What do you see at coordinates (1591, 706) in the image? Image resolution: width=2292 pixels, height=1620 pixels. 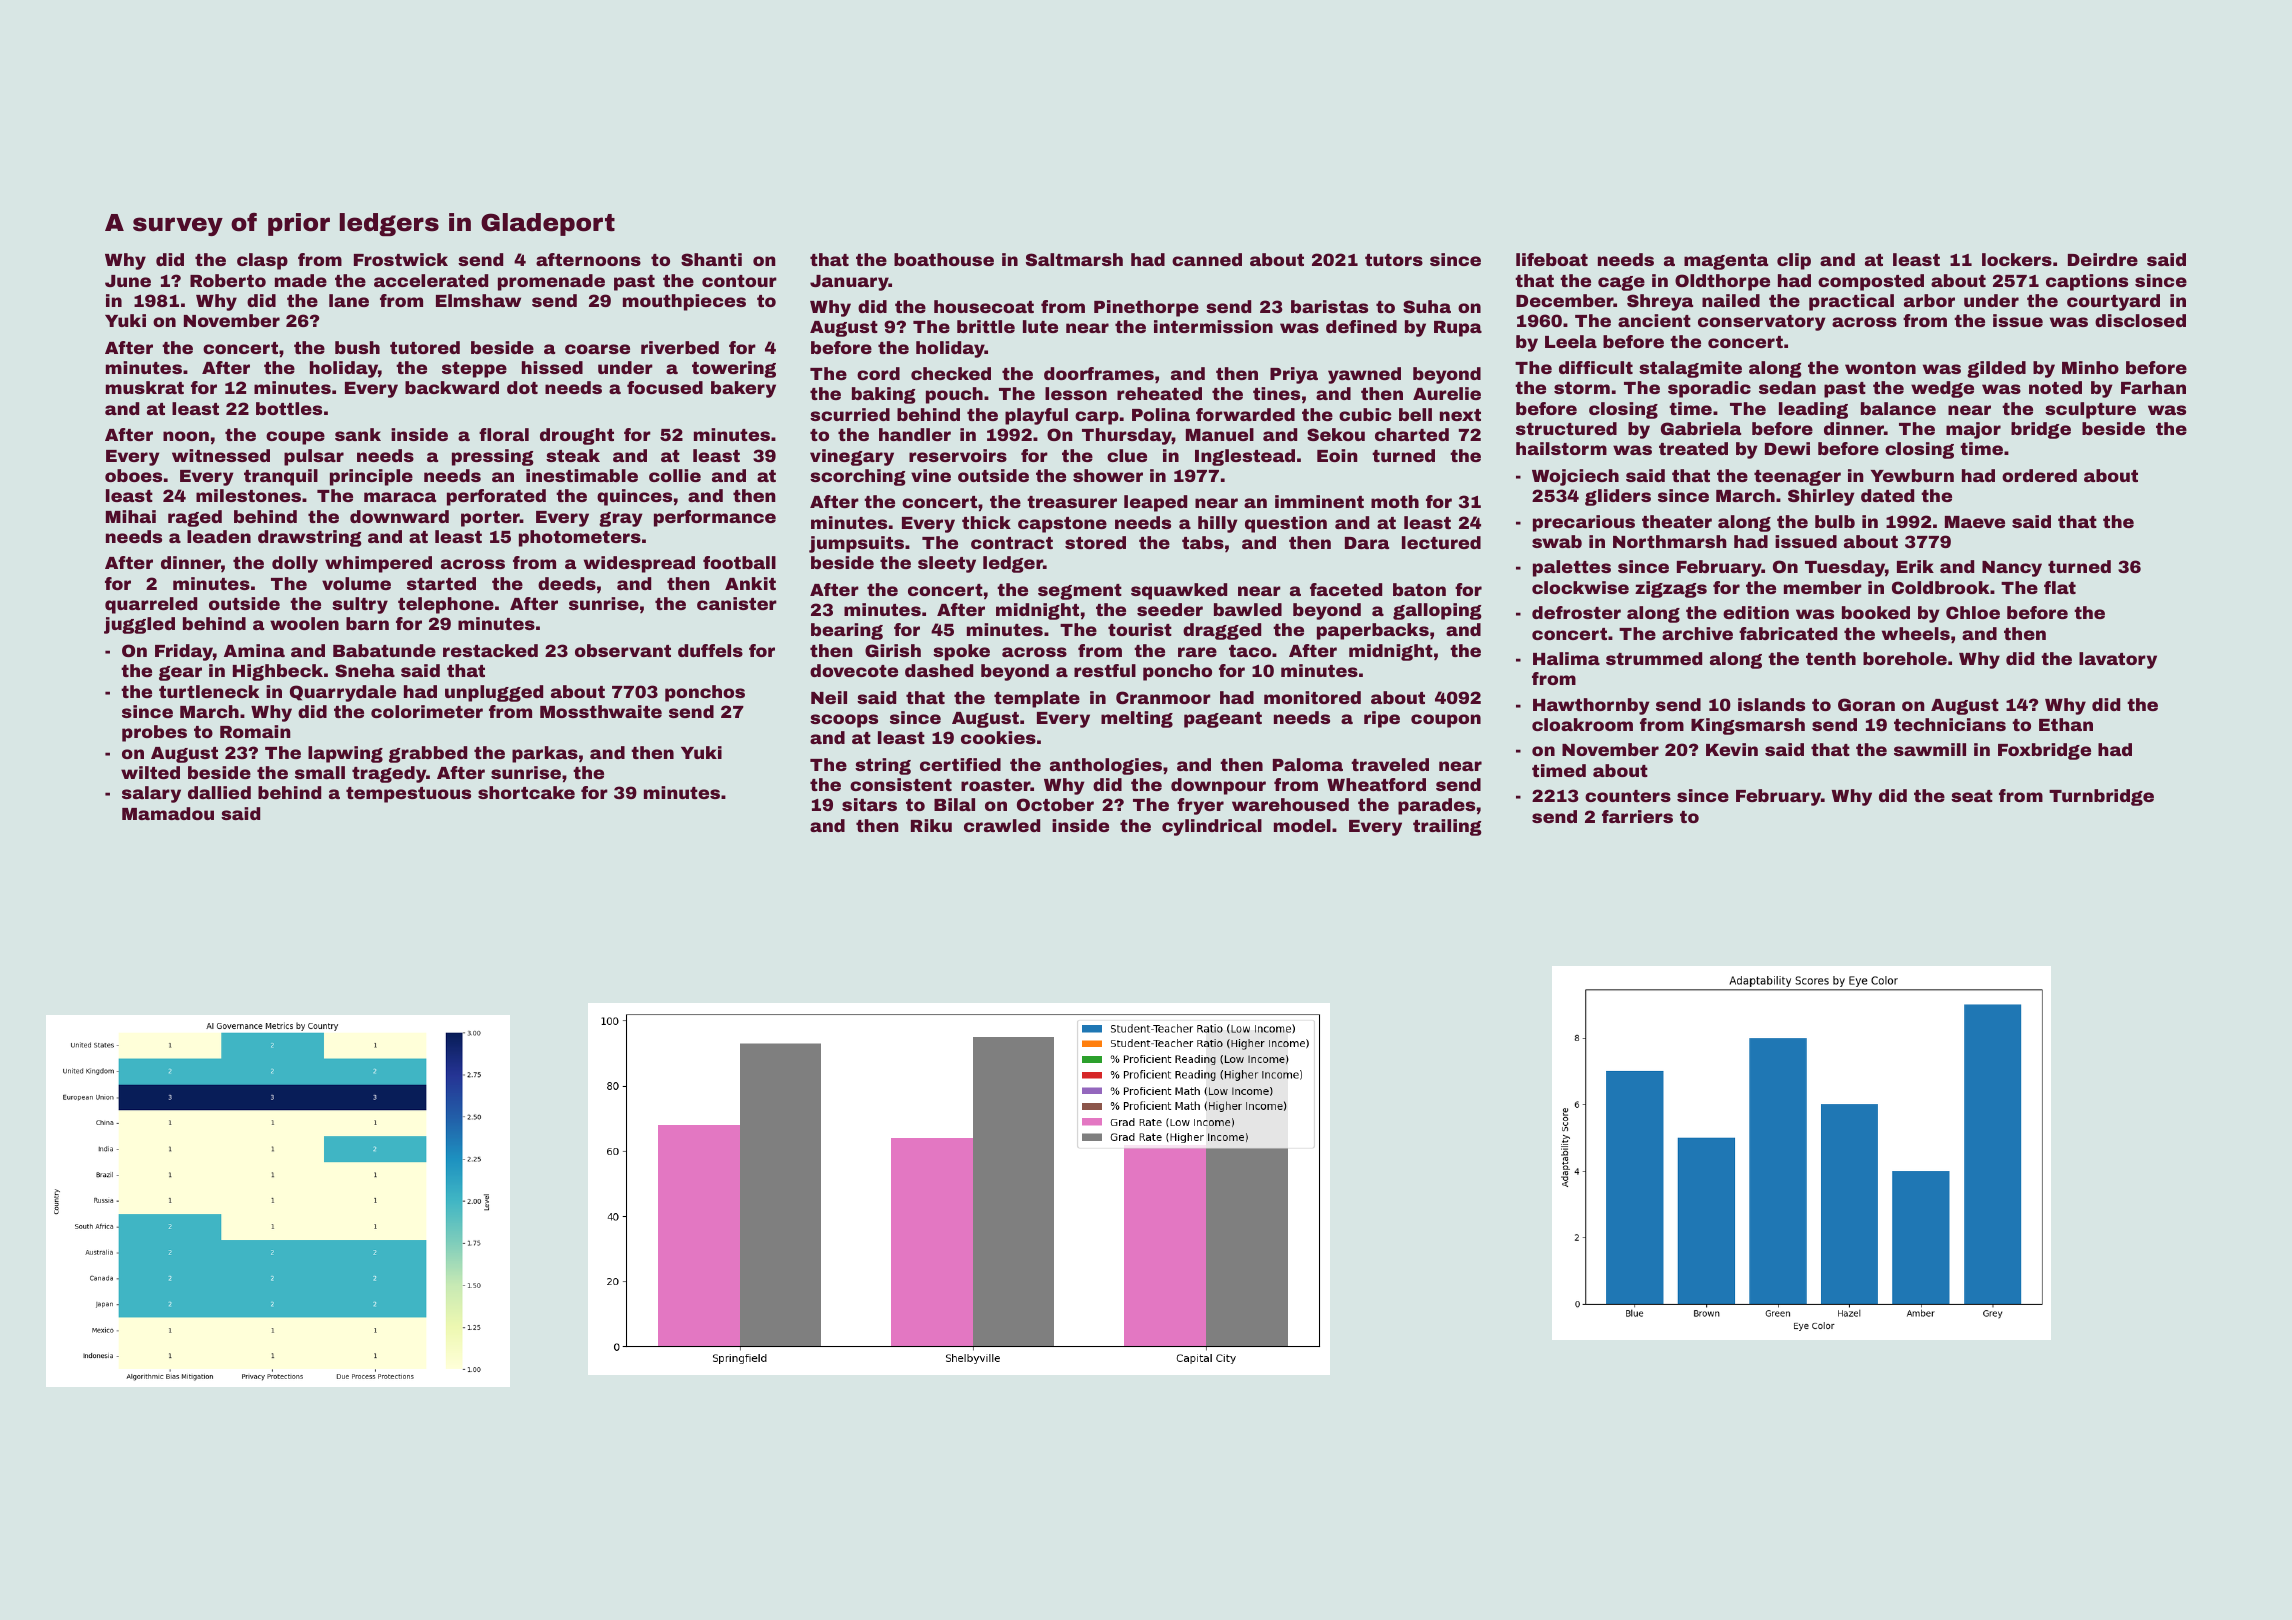 I see `Hawthornby` at bounding box center [1591, 706].
